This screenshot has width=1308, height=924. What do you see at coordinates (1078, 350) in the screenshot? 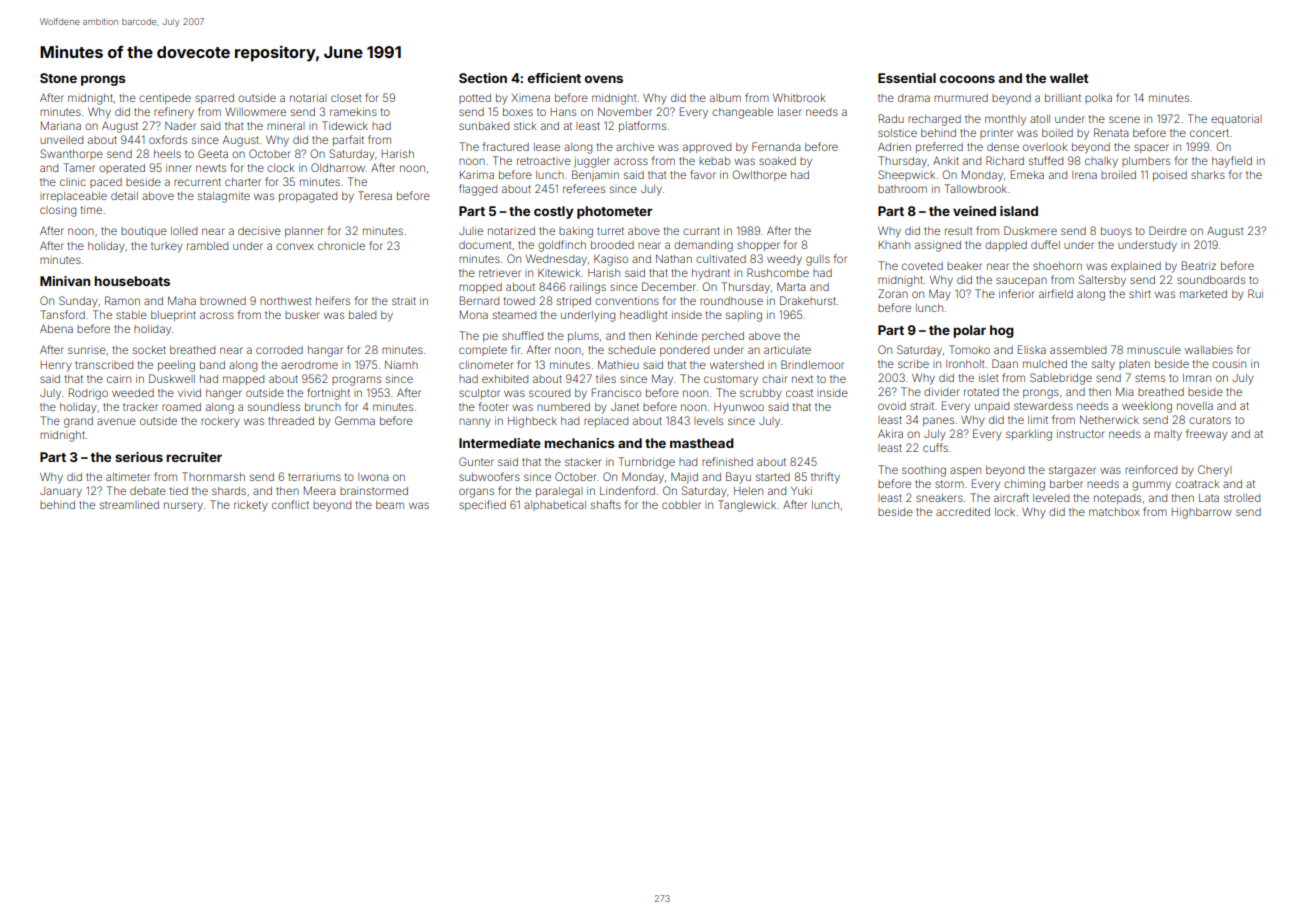
I see `assembled` at bounding box center [1078, 350].
